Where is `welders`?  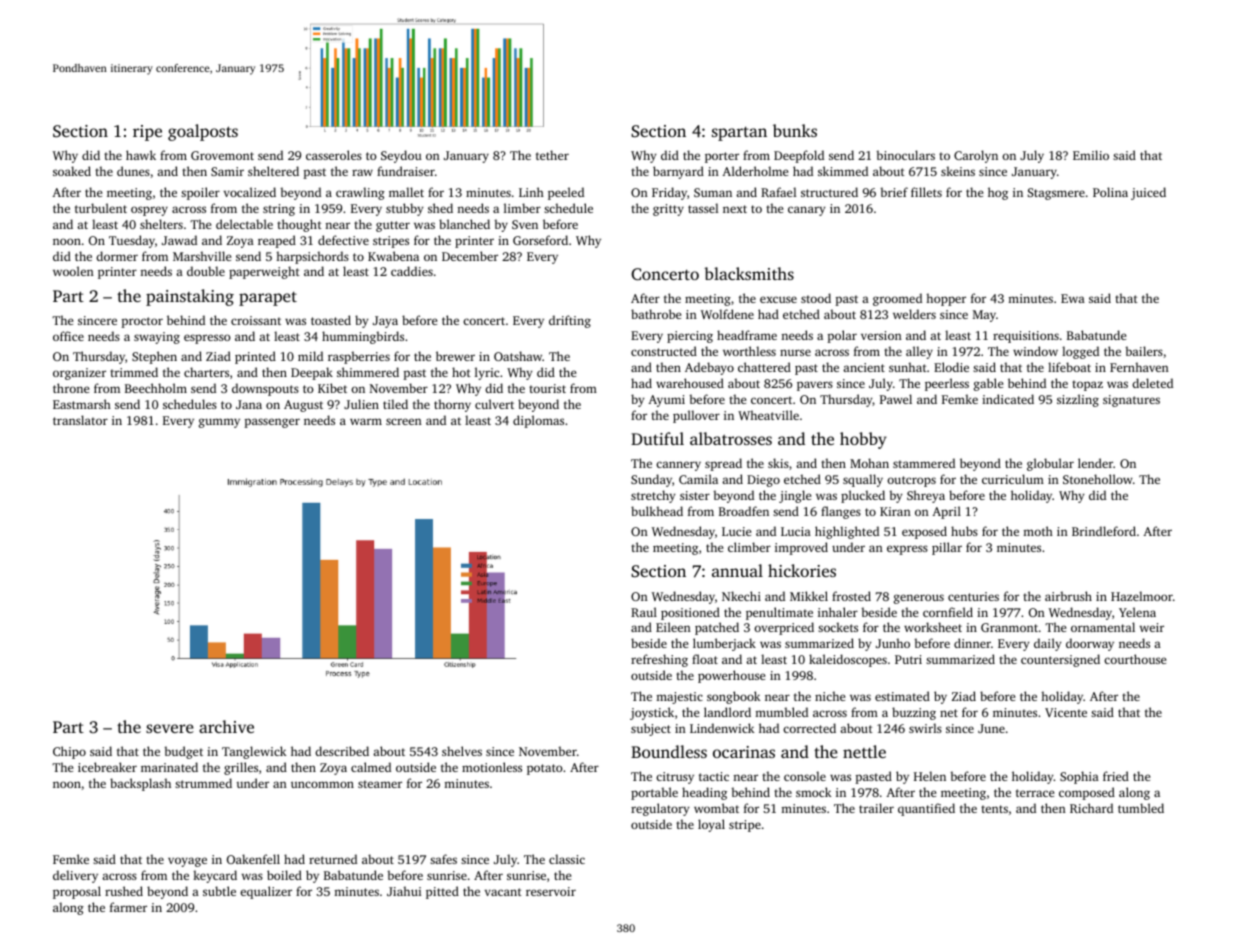 welders is located at coordinates (914, 314).
